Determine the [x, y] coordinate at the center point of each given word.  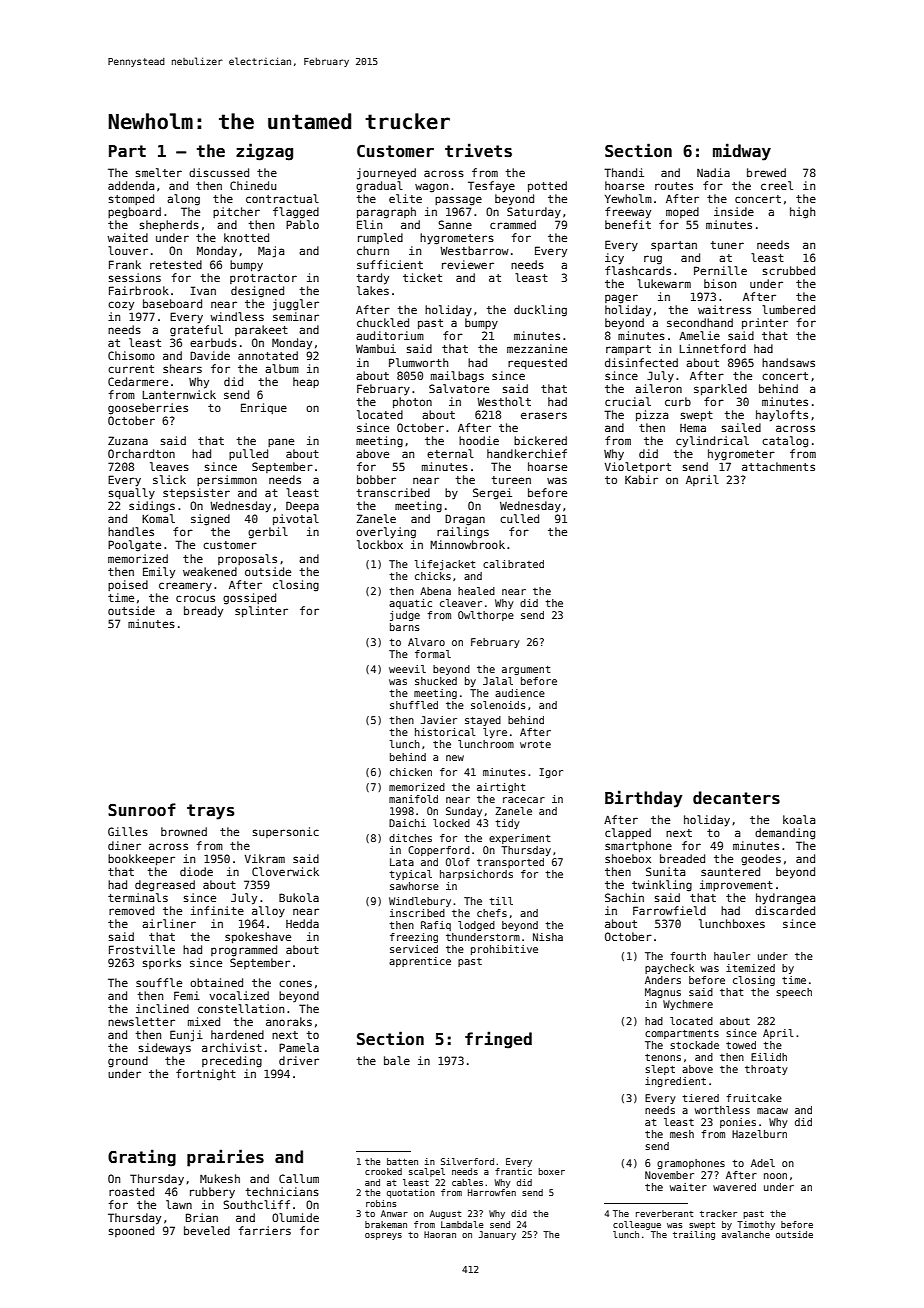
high [802, 213]
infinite [217, 910]
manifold [413, 799]
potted [547, 186]
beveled [207, 1230]
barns [405, 627]
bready [203, 612]
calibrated [513, 564]
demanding [785, 834]
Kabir [641, 479]
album [282, 368]
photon [412, 402]
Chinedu [253, 185]
